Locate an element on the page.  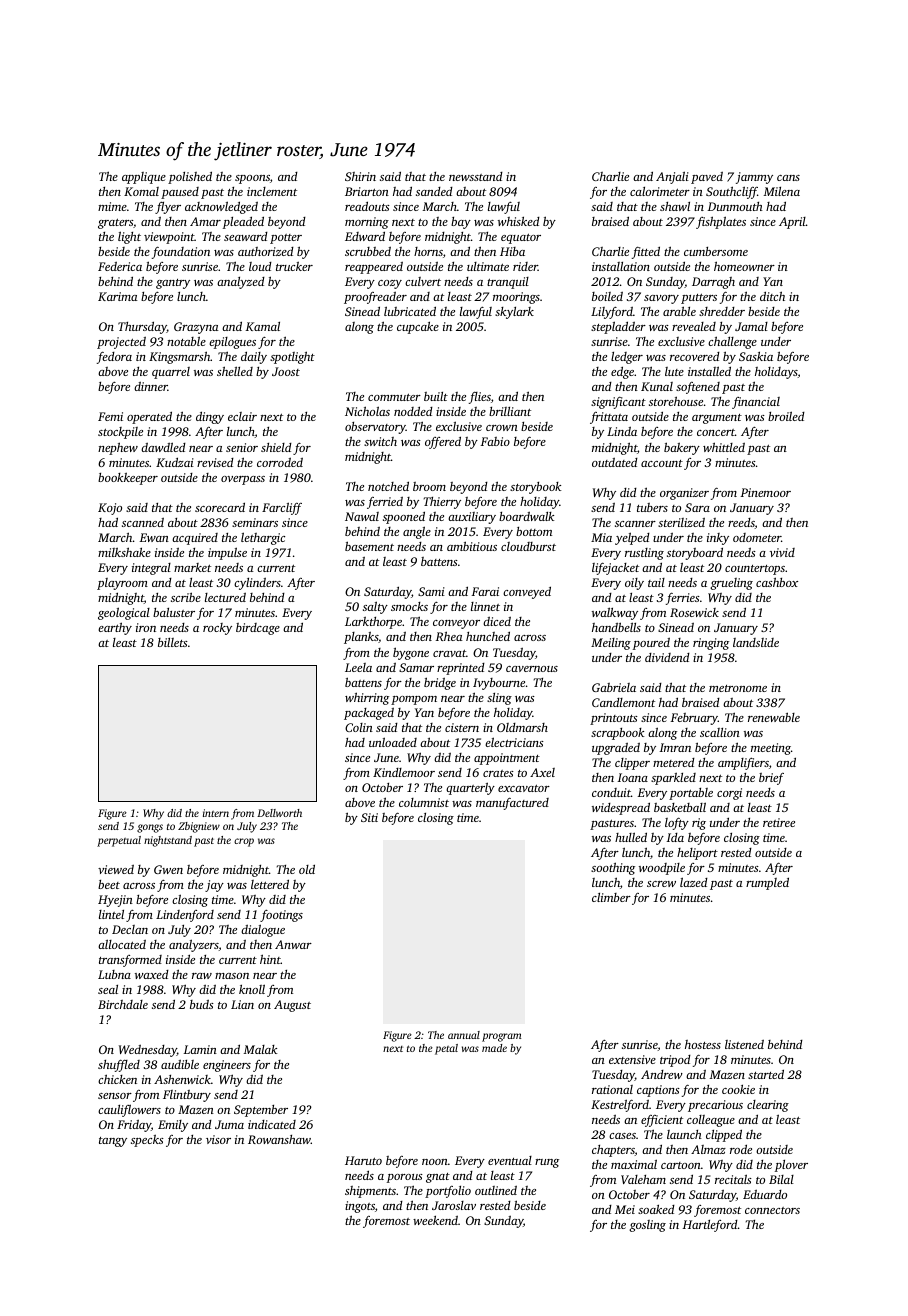
diced is located at coordinates (497, 621).
